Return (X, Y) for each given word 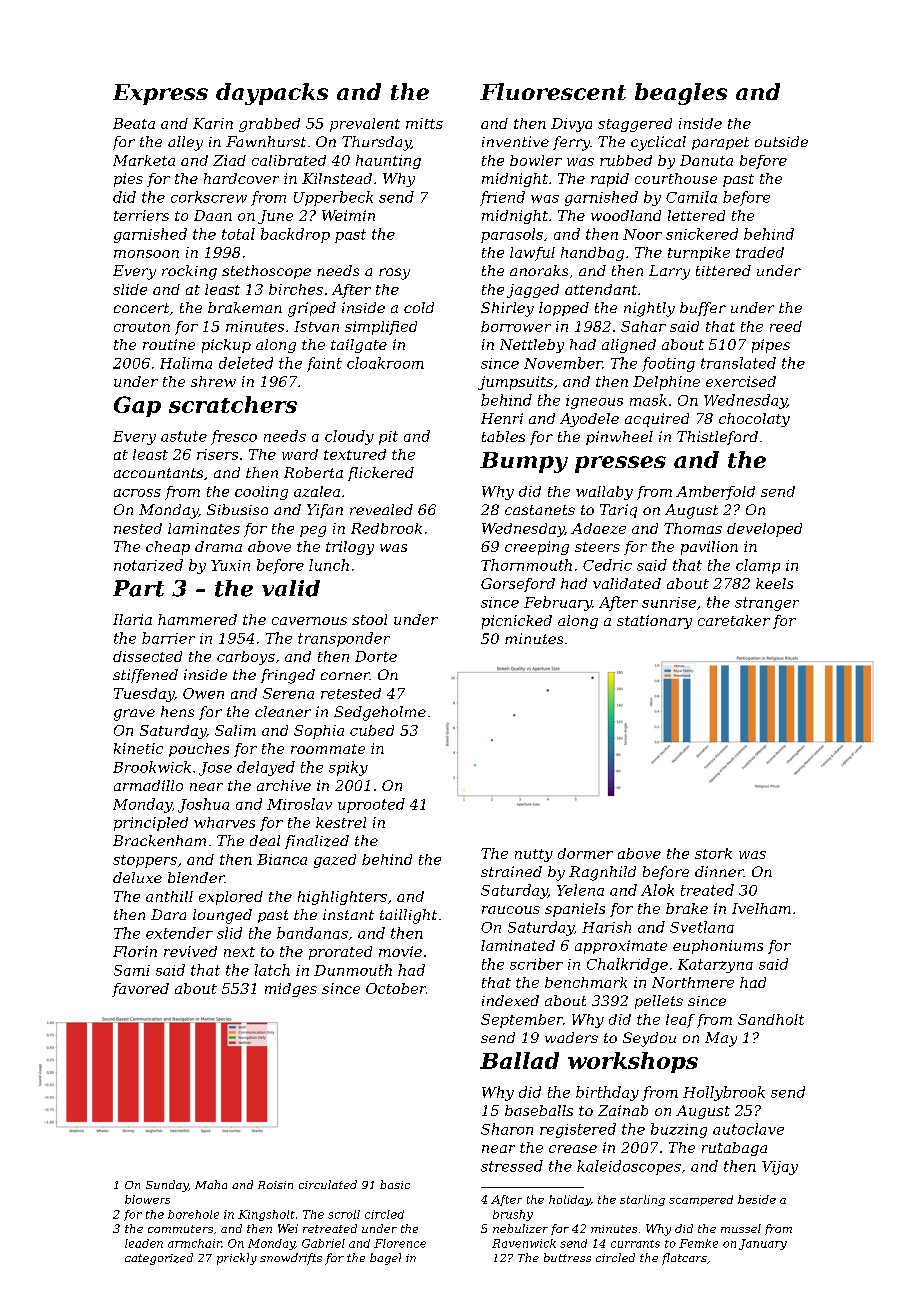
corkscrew (209, 197)
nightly (649, 309)
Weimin (348, 215)
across (137, 493)
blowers (147, 1199)
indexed (510, 1000)
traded (760, 252)
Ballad (519, 1060)
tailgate (359, 346)
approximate (621, 947)
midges (291, 990)
